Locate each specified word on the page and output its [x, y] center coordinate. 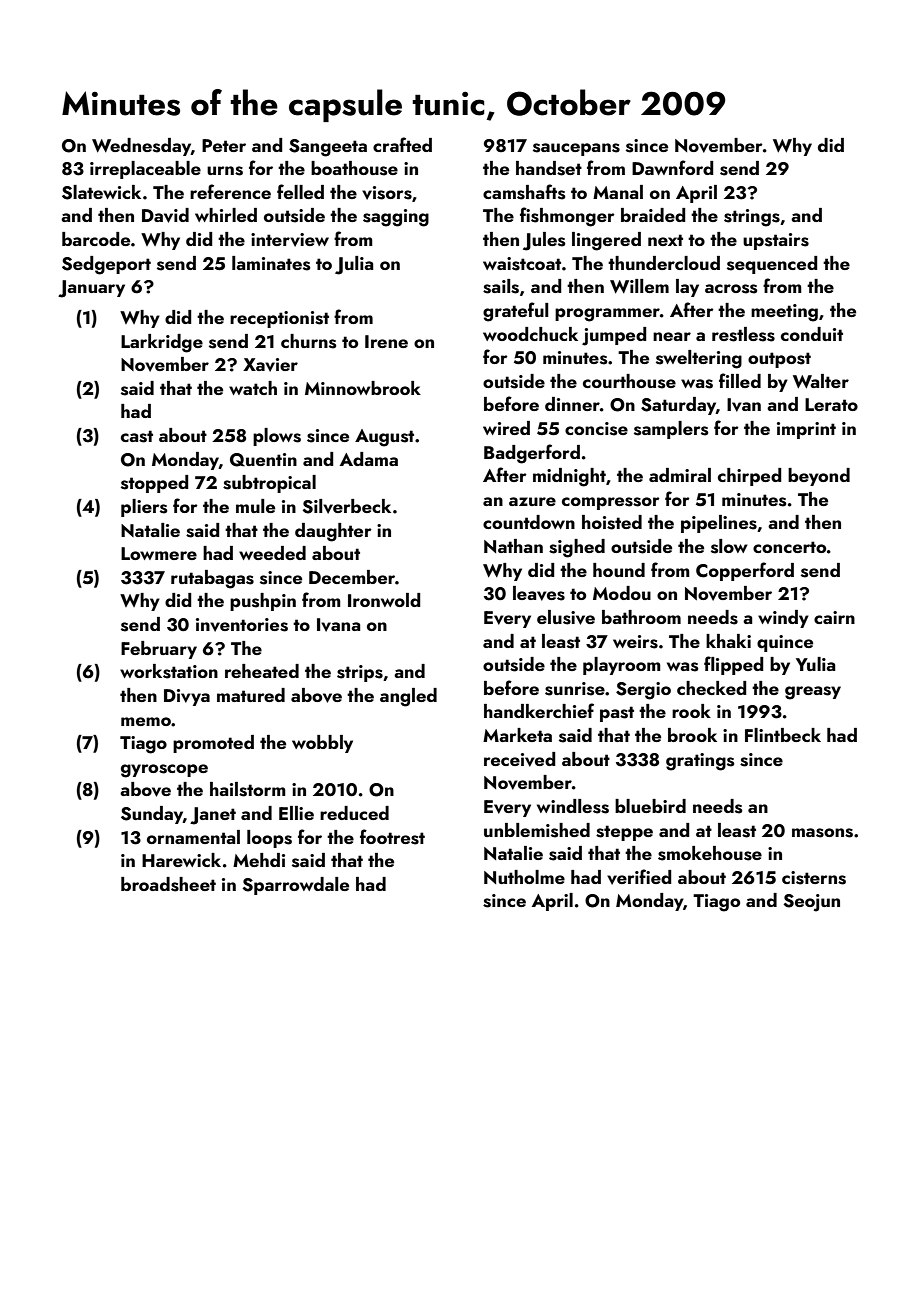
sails [501, 286]
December [352, 577]
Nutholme [524, 877]
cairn [834, 617]
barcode [96, 239]
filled [740, 380]
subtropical [269, 484]
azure [532, 501]
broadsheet [168, 884]
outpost [779, 360]
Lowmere [159, 553]
